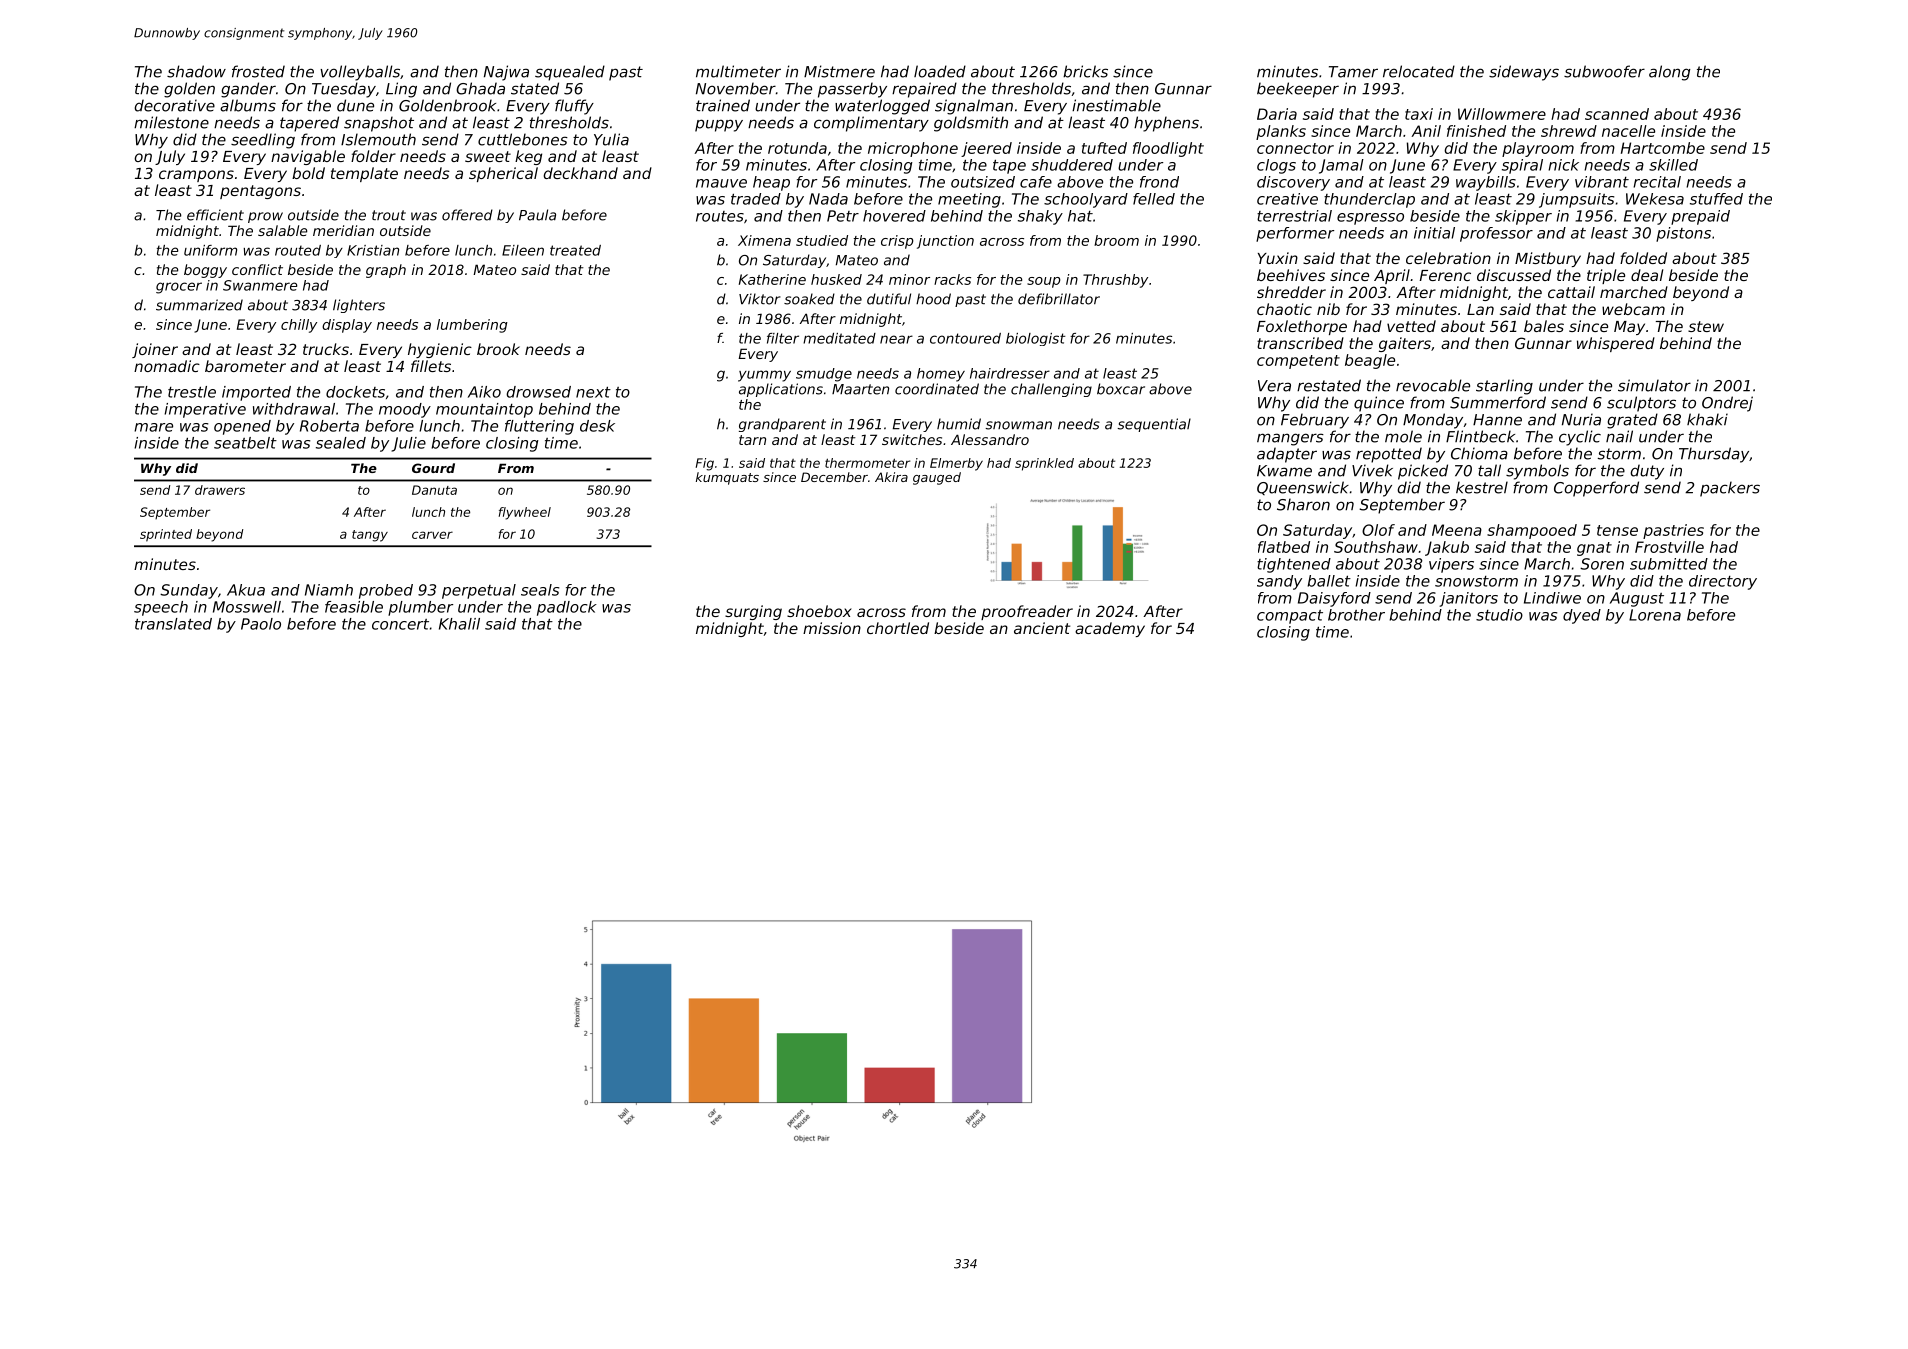 Image resolution: width=1908 pixels, height=1349 pixels. I want to click on pistons, so click(1683, 234).
